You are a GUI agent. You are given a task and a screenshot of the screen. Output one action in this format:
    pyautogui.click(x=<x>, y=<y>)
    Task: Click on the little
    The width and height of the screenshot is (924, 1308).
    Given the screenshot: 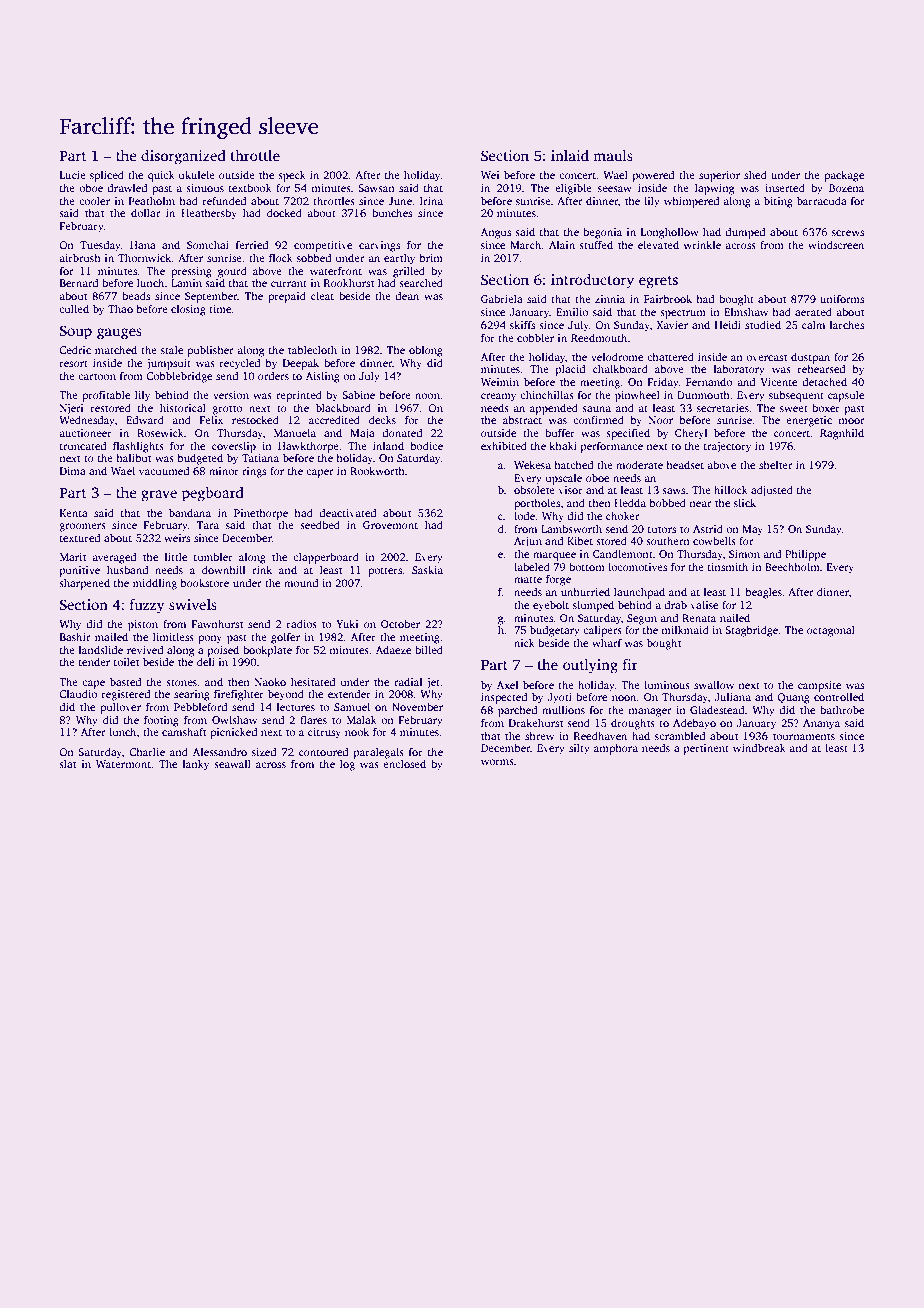 What is the action you would take?
    pyautogui.click(x=176, y=556)
